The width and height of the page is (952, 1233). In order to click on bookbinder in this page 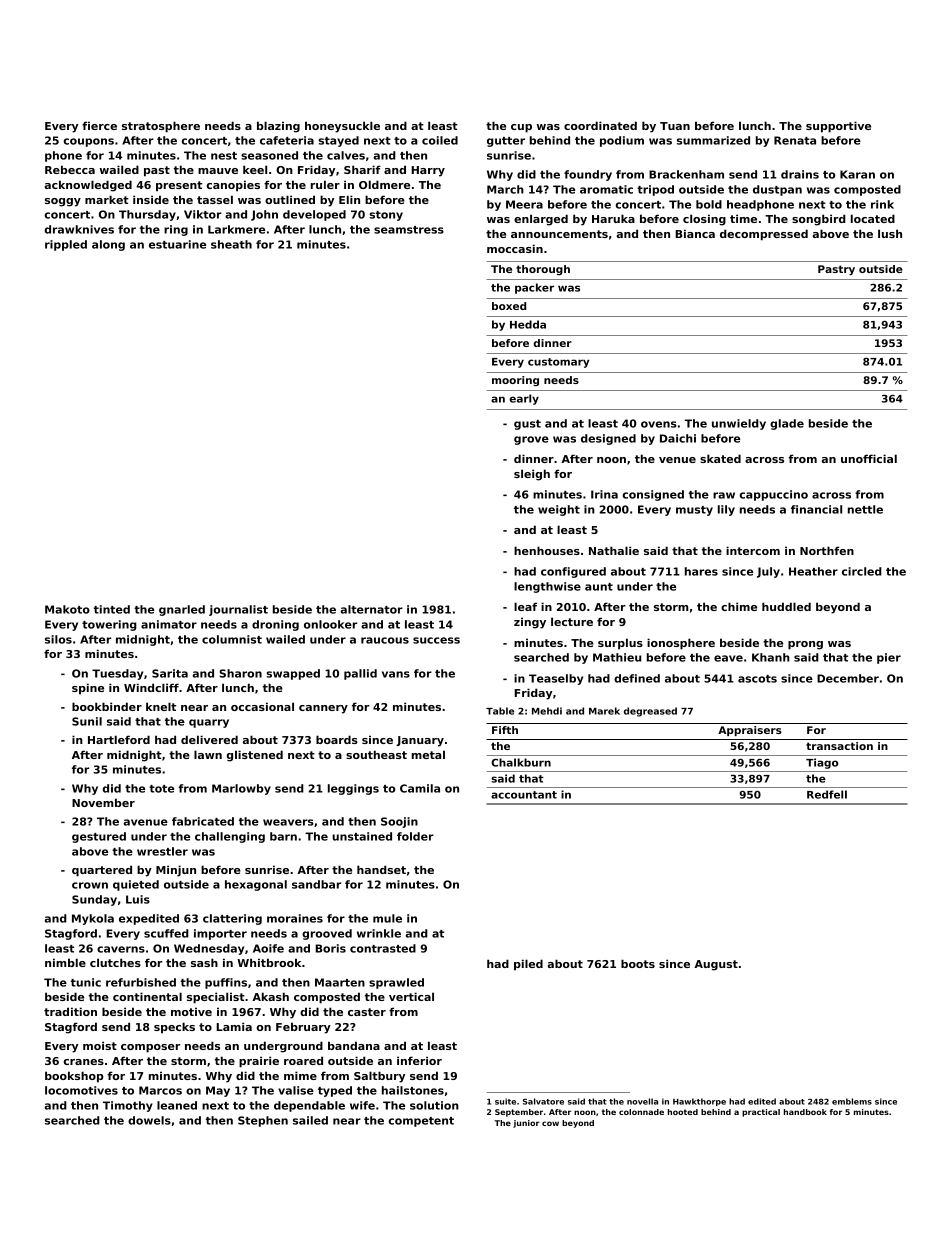, I will do `click(107, 706)`.
